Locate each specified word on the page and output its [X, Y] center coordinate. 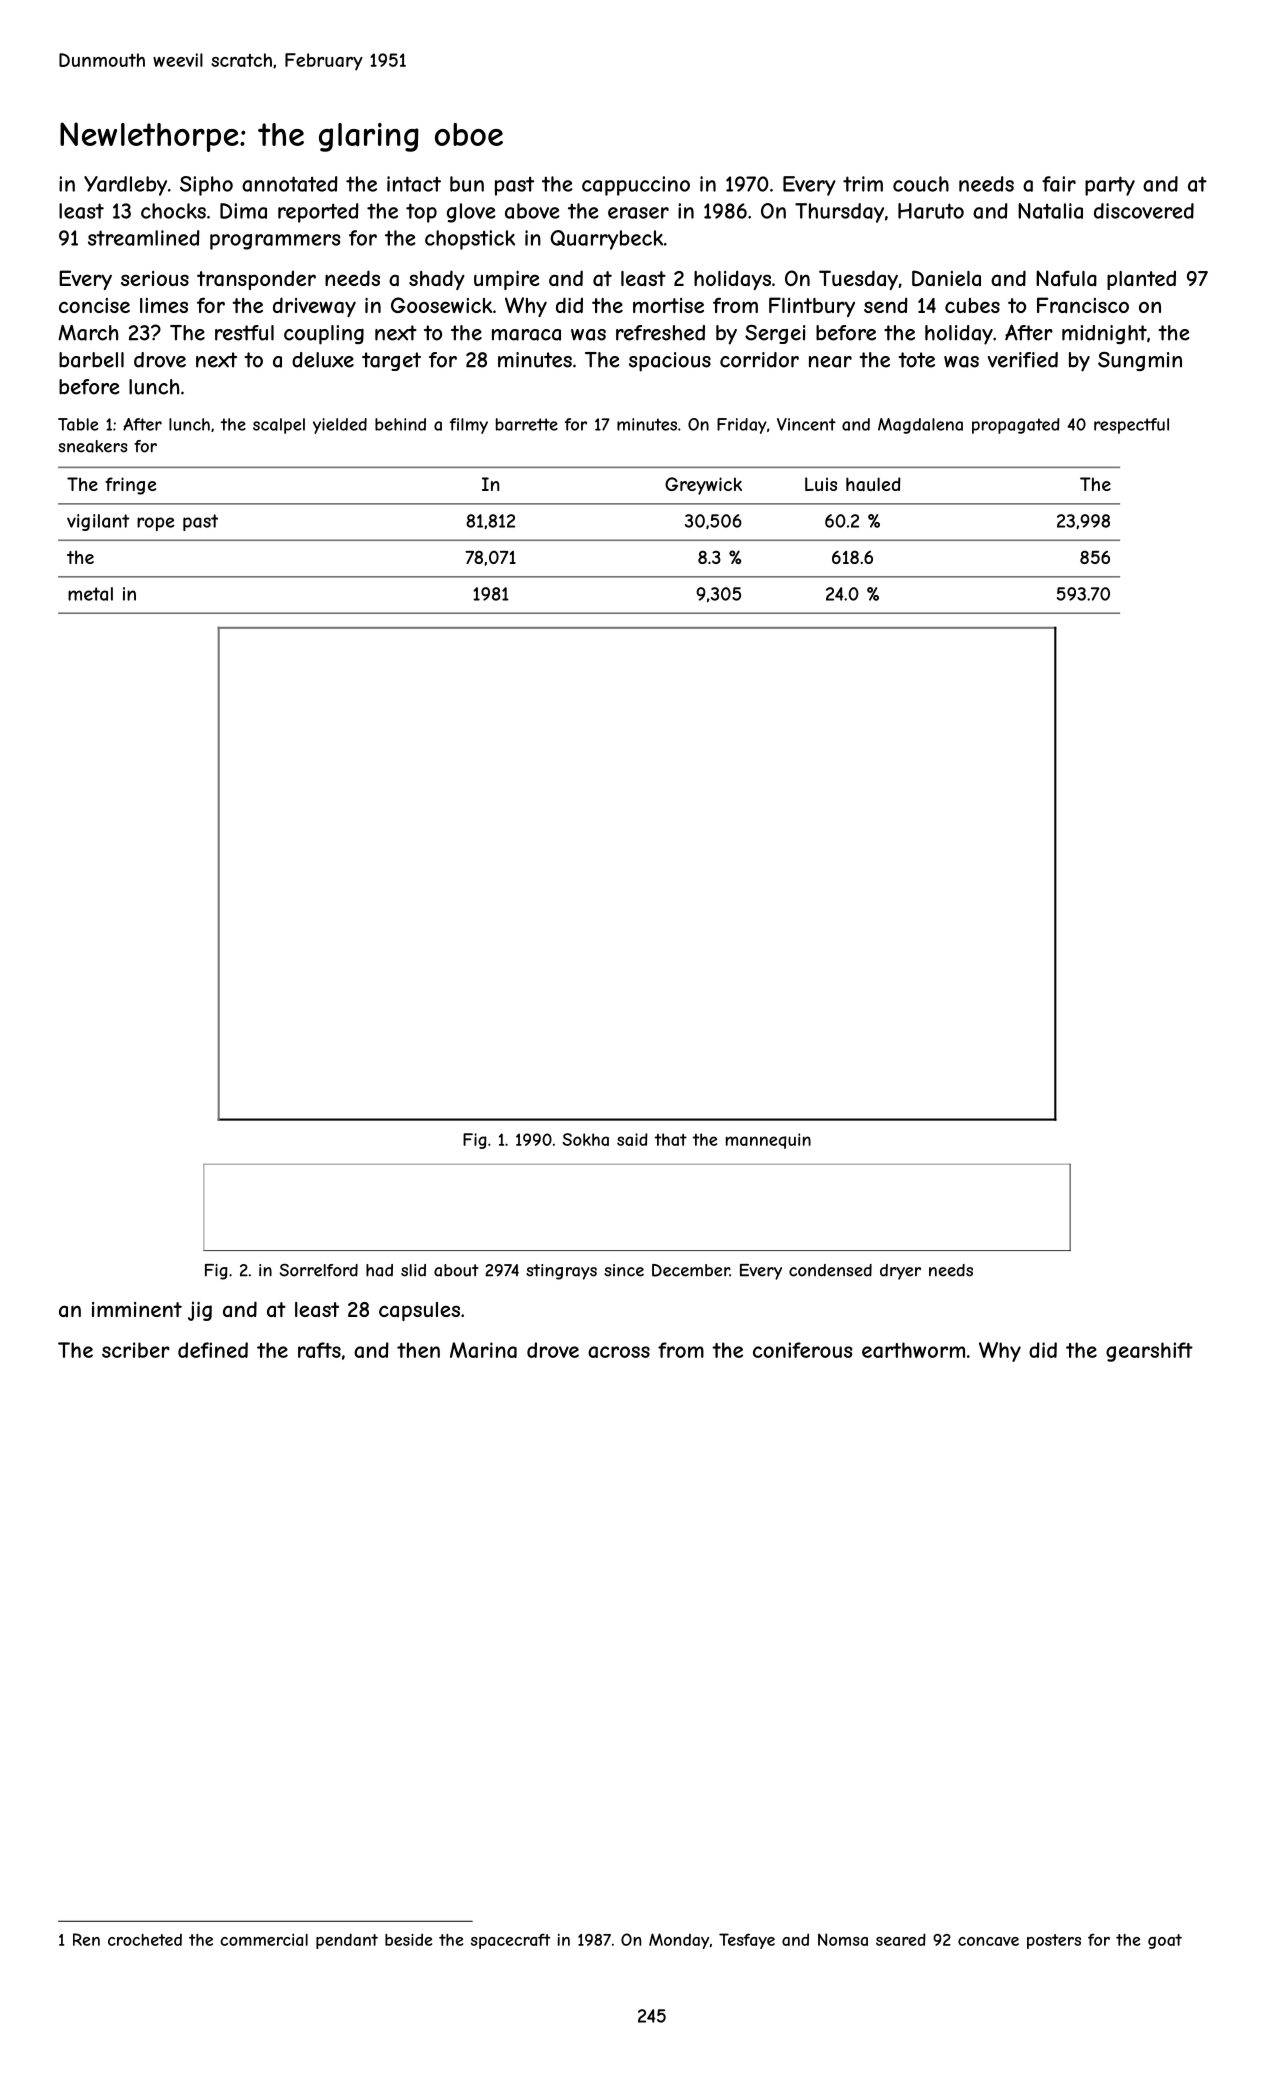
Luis [821, 484]
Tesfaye [747, 1941]
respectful [1131, 426]
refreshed [660, 333]
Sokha [585, 1139]
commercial [264, 1940]
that [670, 1139]
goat [1165, 1941]
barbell [91, 360]
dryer [900, 1272]
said [632, 1139]
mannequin [768, 1141]
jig [200, 1311]
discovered [1144, 211]
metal [90, 594]
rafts [319, 1350]
